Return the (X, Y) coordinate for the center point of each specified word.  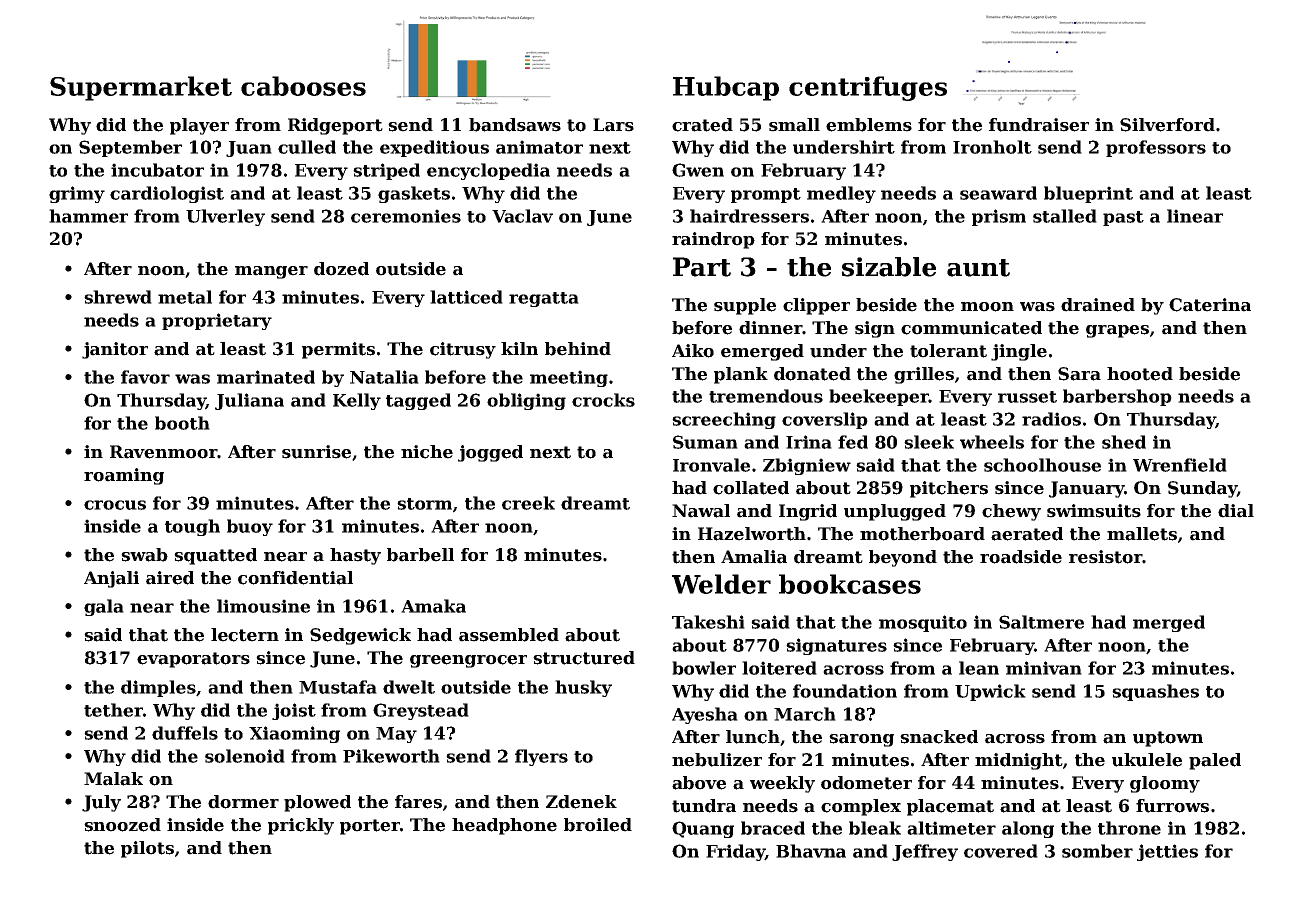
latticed (466, 297)
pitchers (949, 489)
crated (702, 125)
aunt (978, 268)
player (199, 126)
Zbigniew (807, 466)
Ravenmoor (164, 452)
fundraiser (1039, 125)
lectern (245, 635)
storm (424, 504)
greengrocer (468, 661)
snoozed (122, 825)
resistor (1105, 557)
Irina (809, 442)
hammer (88, 216)
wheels (992, 442)
